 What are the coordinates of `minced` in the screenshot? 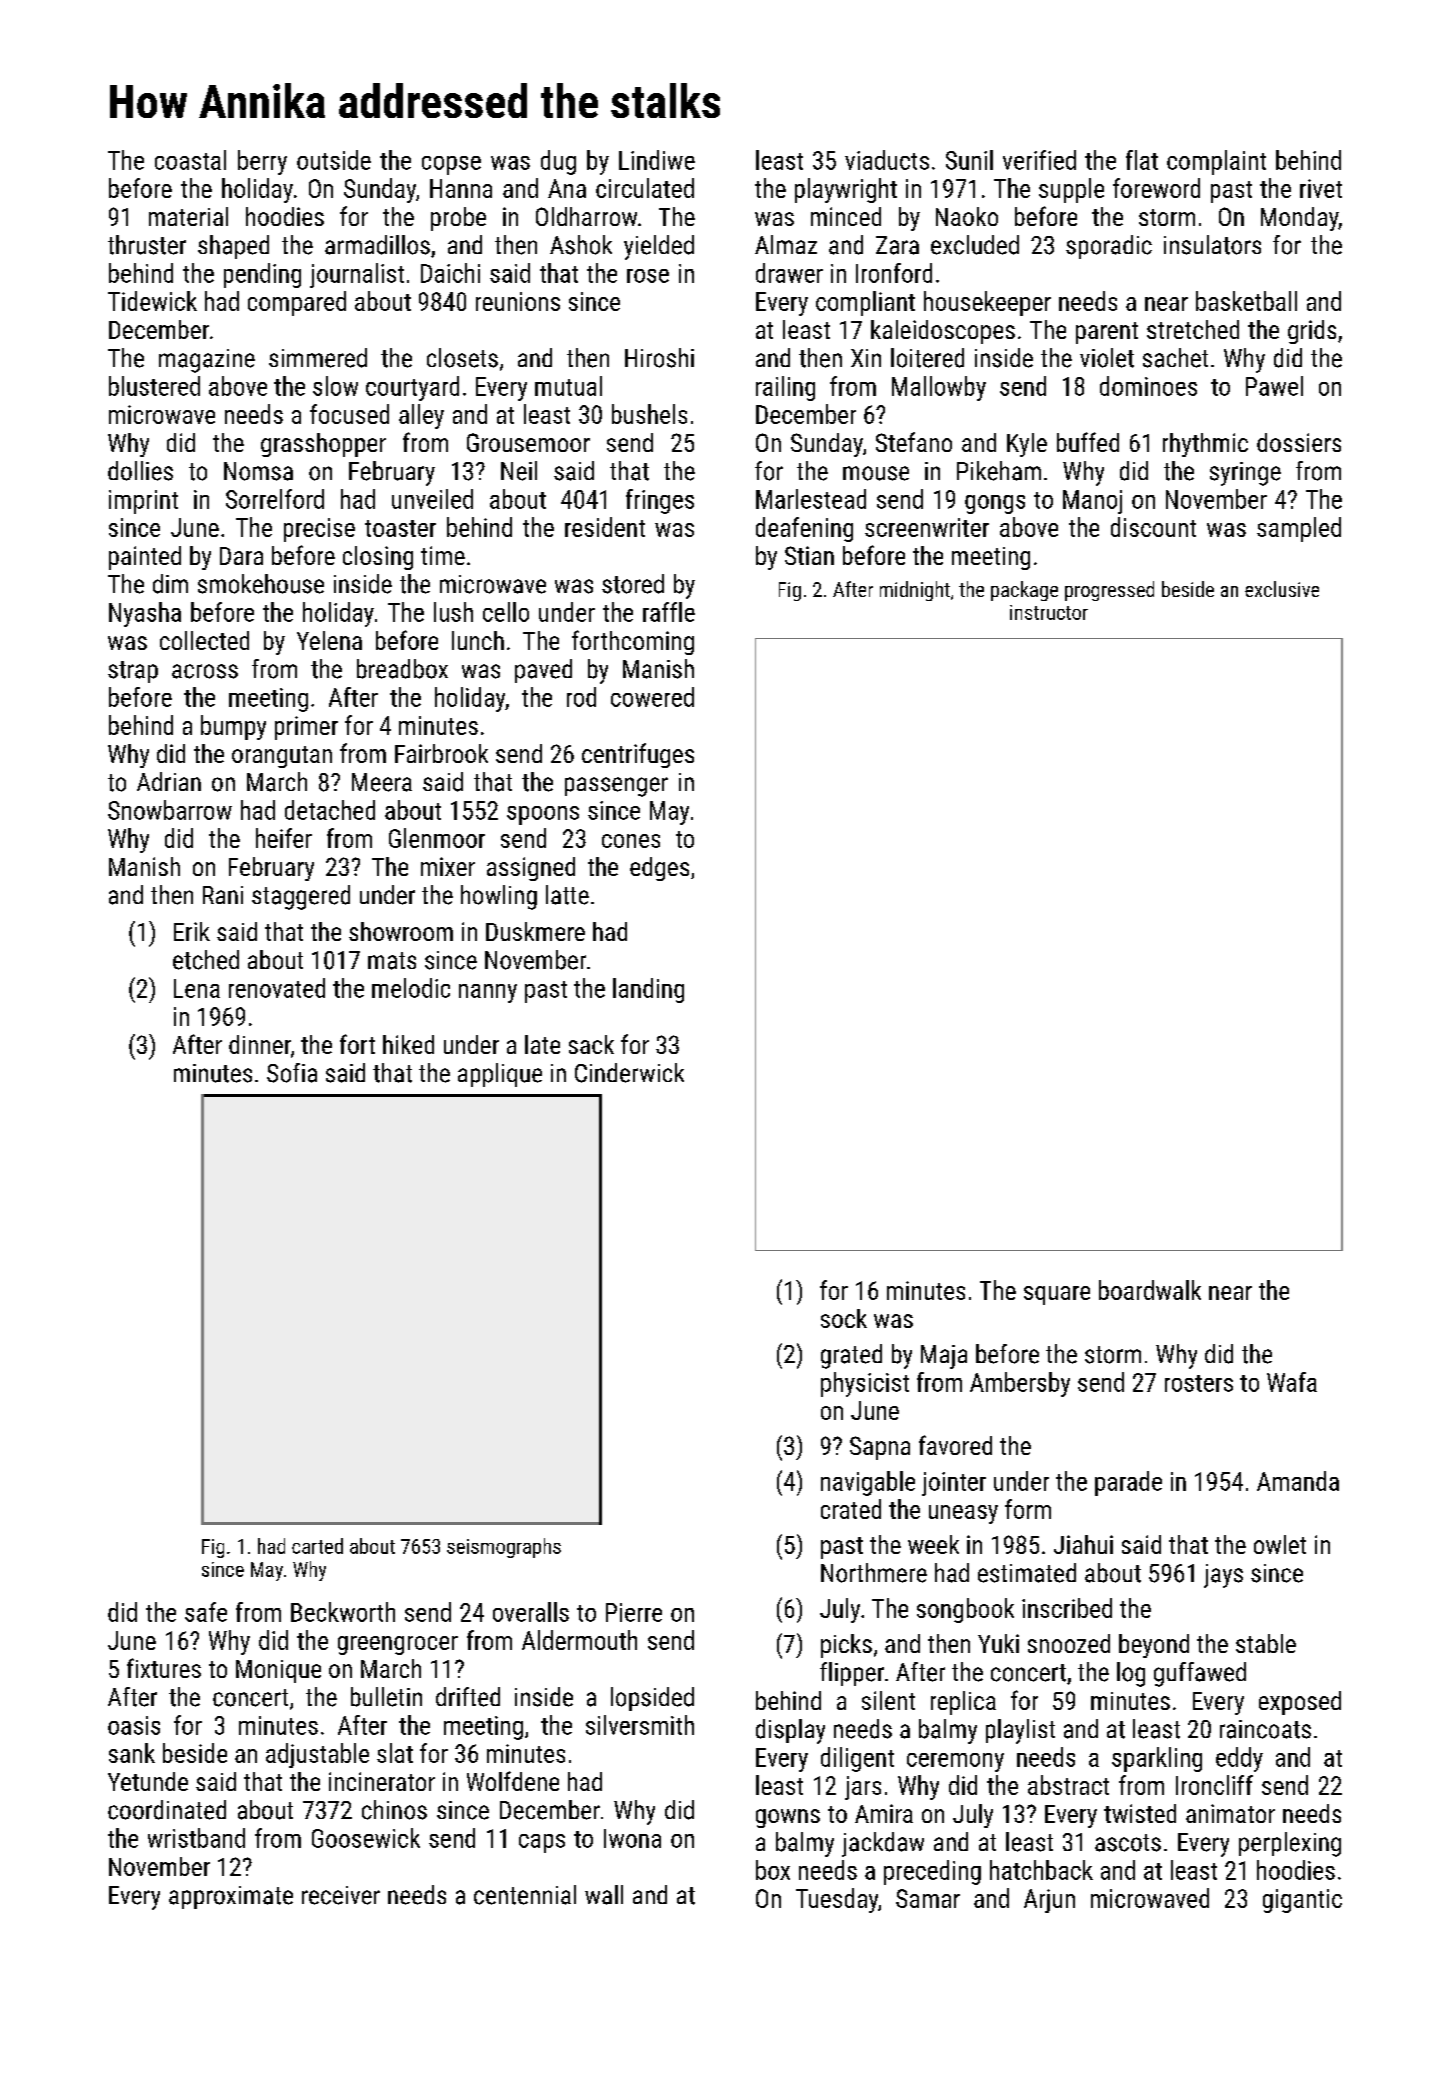 It's located at (846, 216).
